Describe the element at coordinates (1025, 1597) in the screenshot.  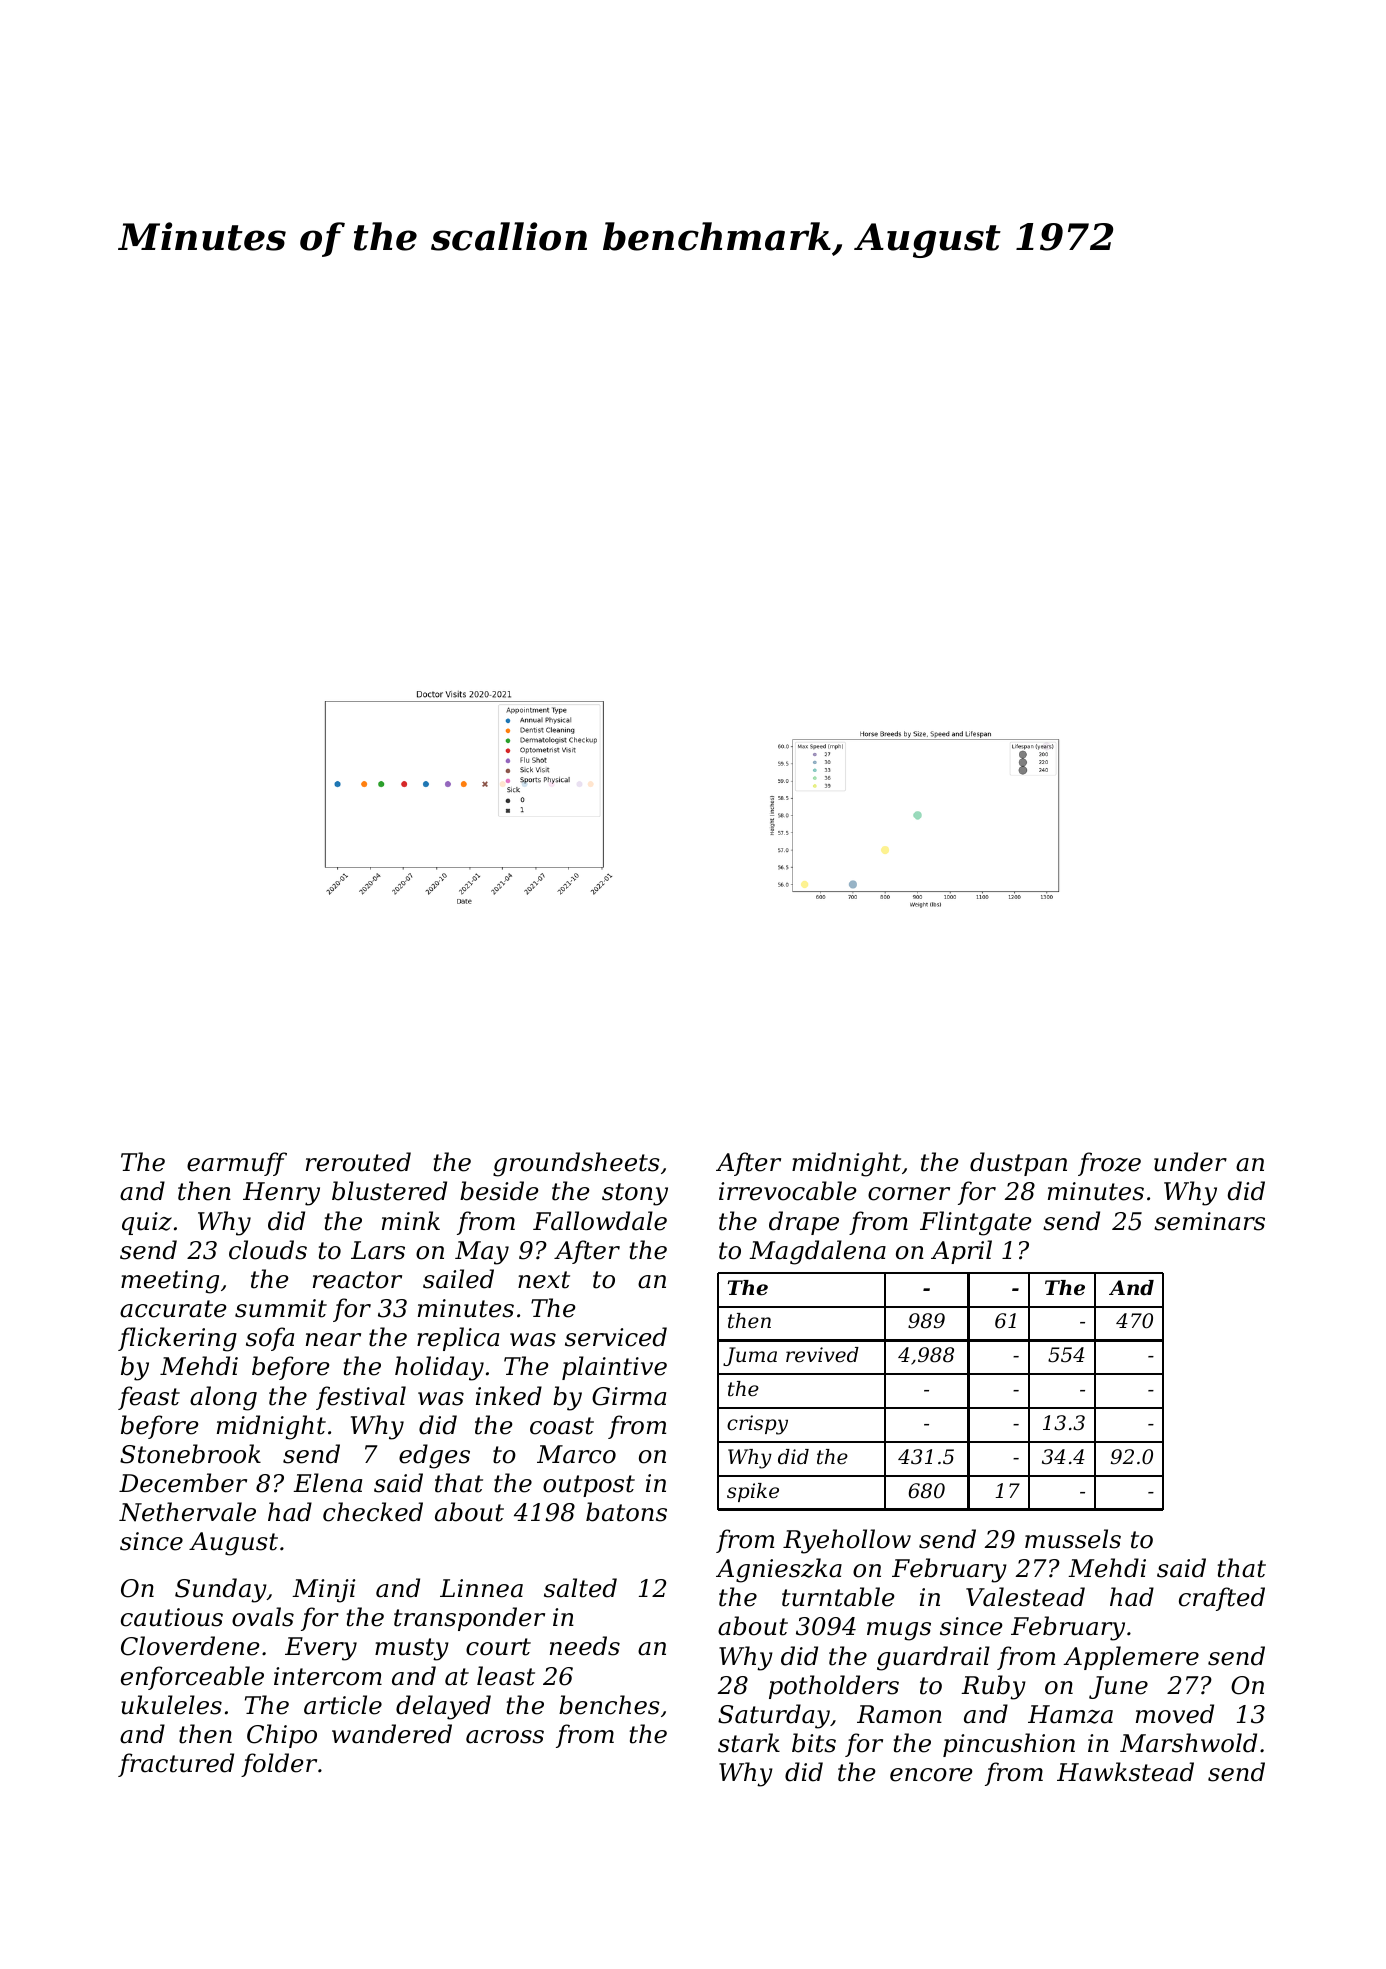
I see `Valestead` at that location.
